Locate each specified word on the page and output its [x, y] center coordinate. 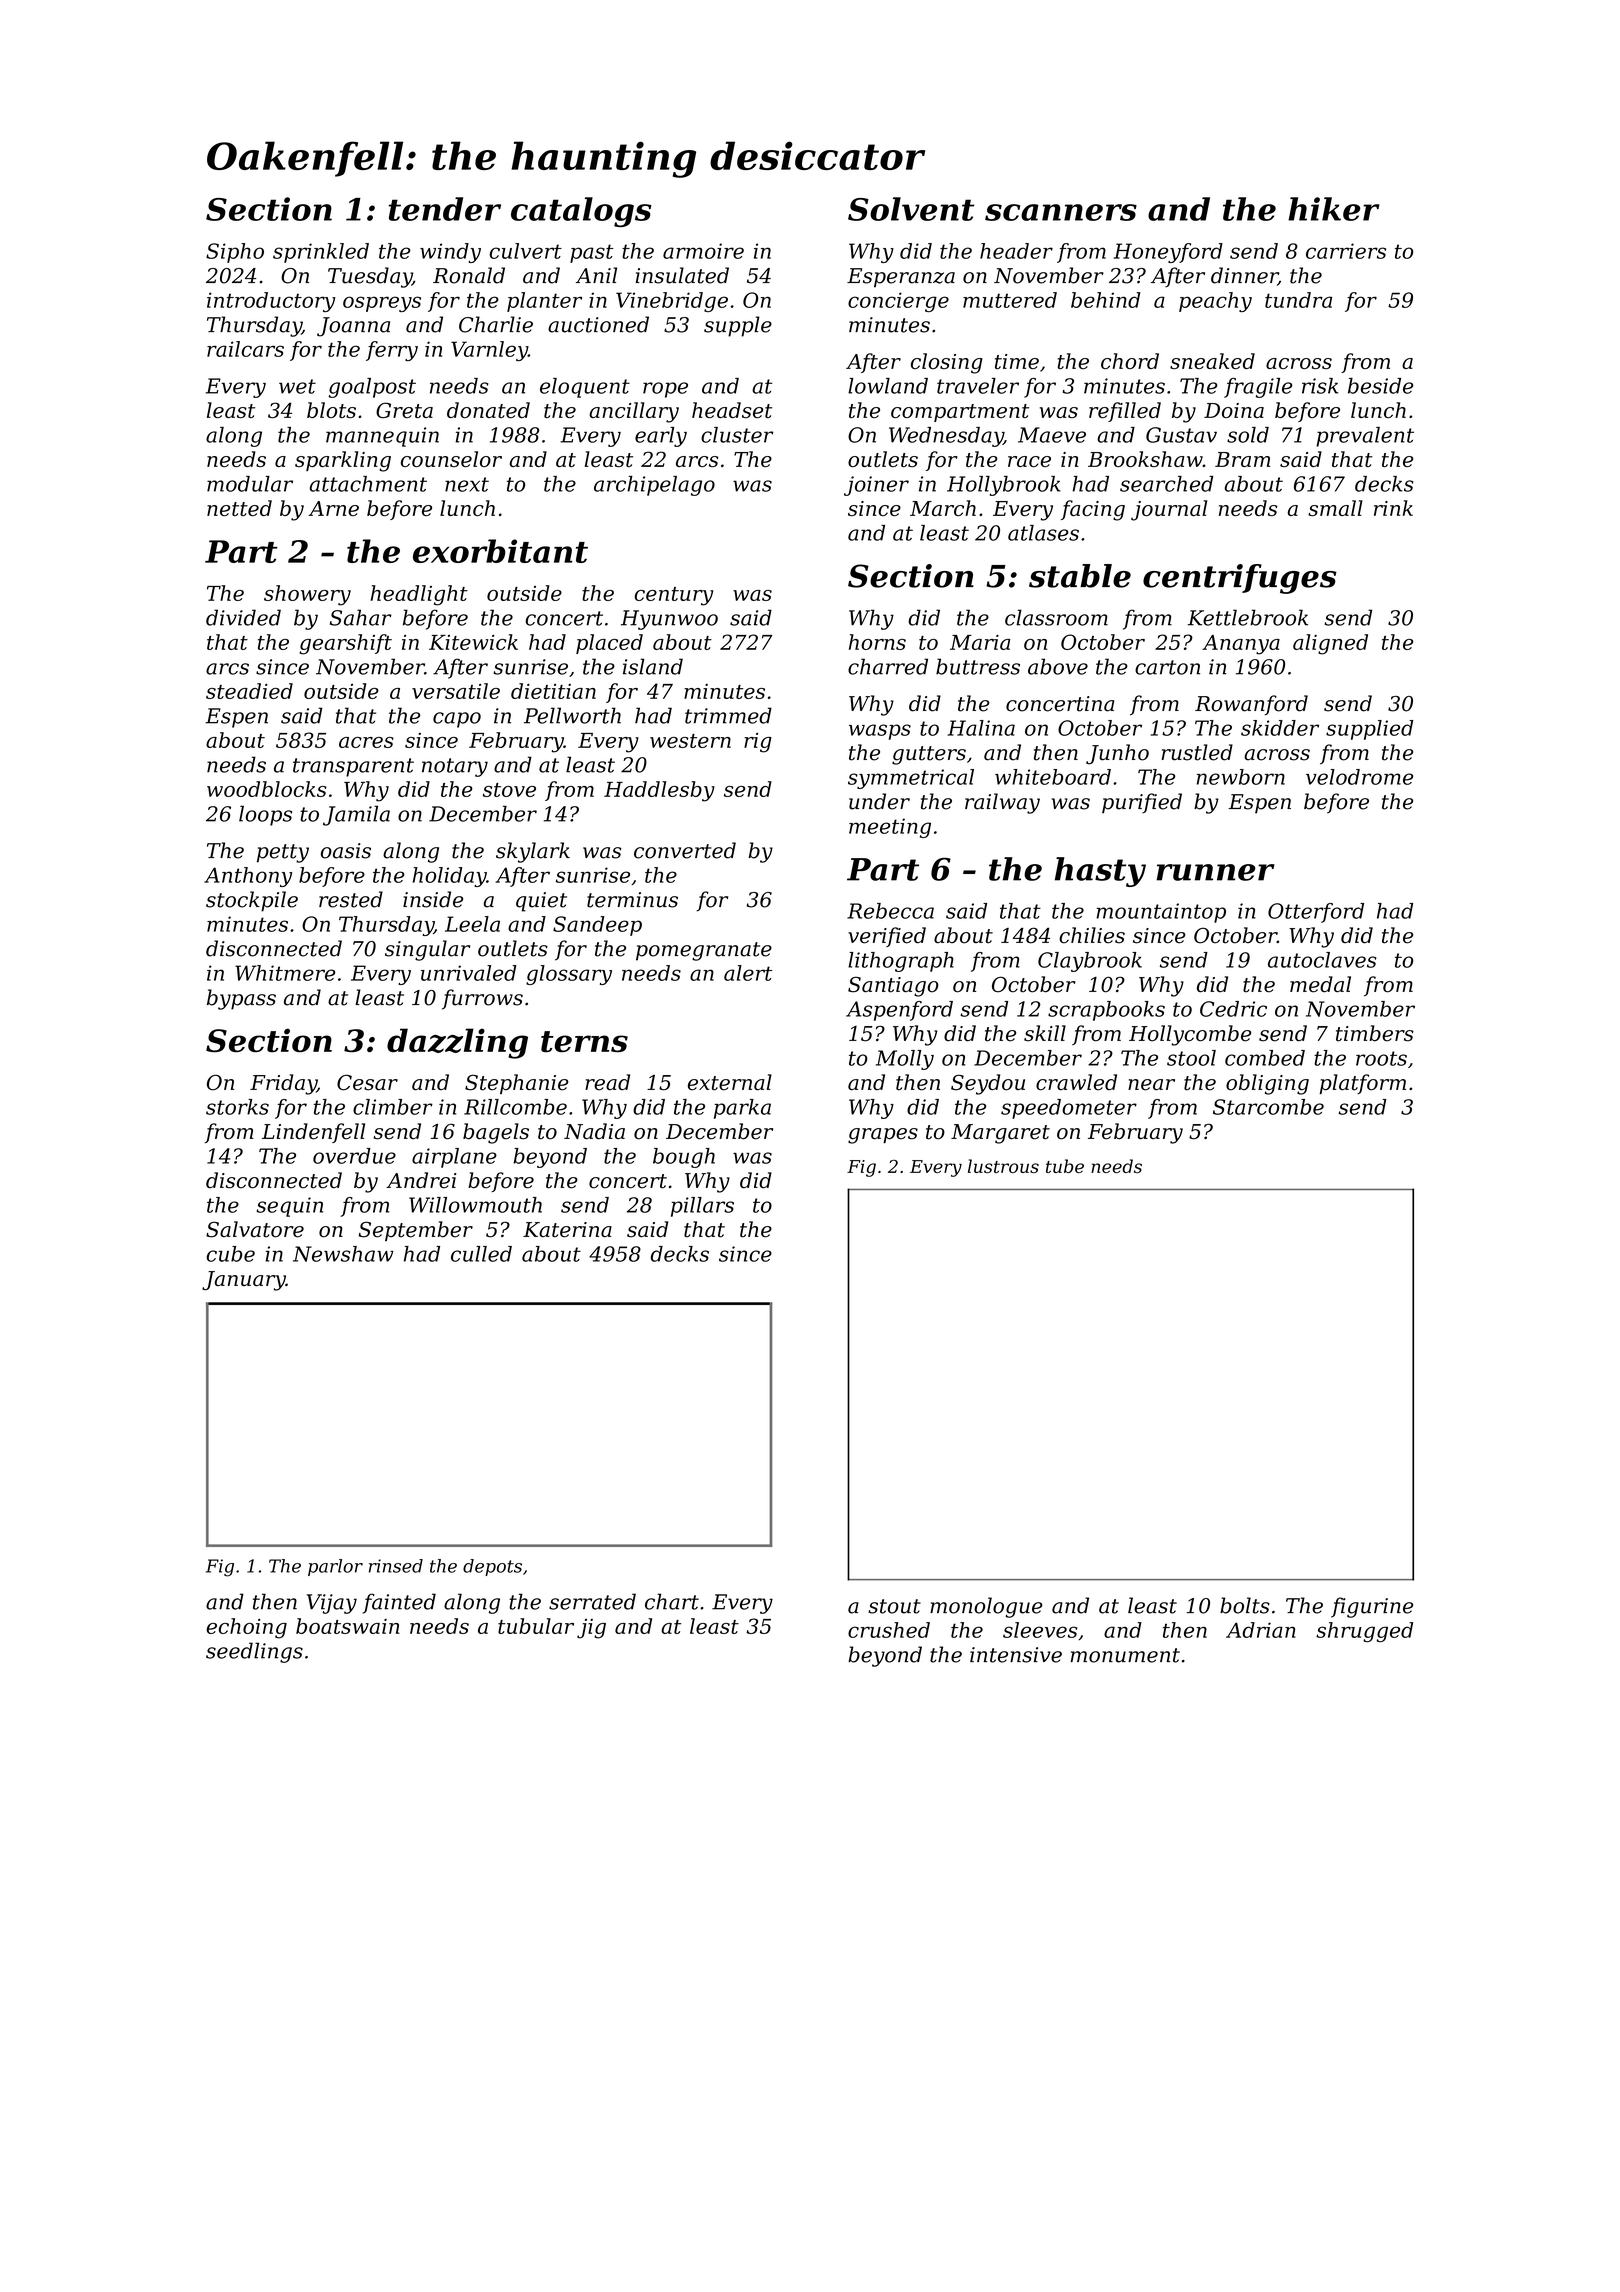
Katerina [567, 1230]
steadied [249, 691]
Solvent [911, 209]
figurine [1372, 1607]
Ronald [469, 275]
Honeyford [1168, 253]
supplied [1369, 730]
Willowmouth [475, 1205]
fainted [399, 1603]
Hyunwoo [669, 620]
